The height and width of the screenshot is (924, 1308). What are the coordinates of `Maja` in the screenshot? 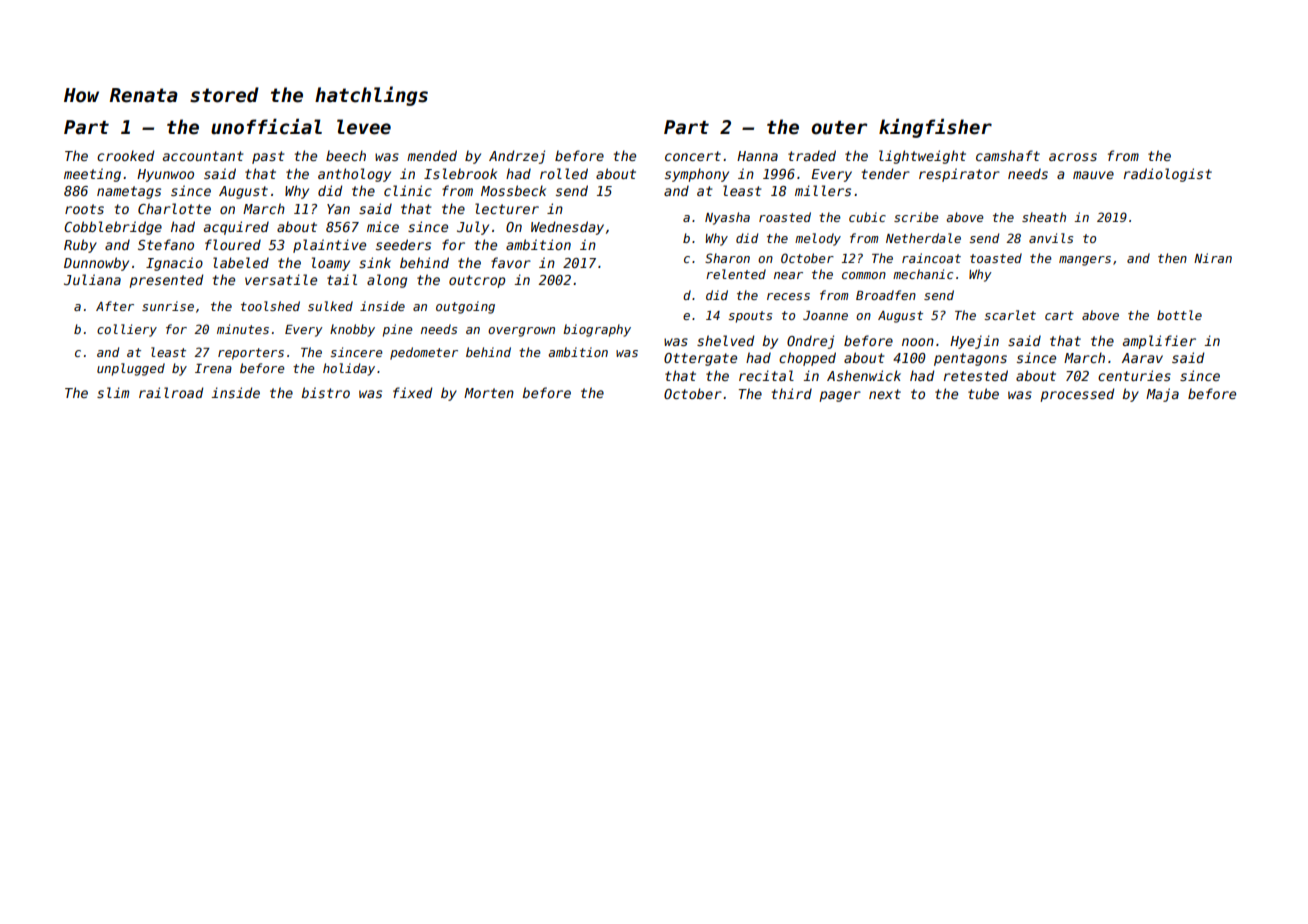 It's located at (1162, 395).
